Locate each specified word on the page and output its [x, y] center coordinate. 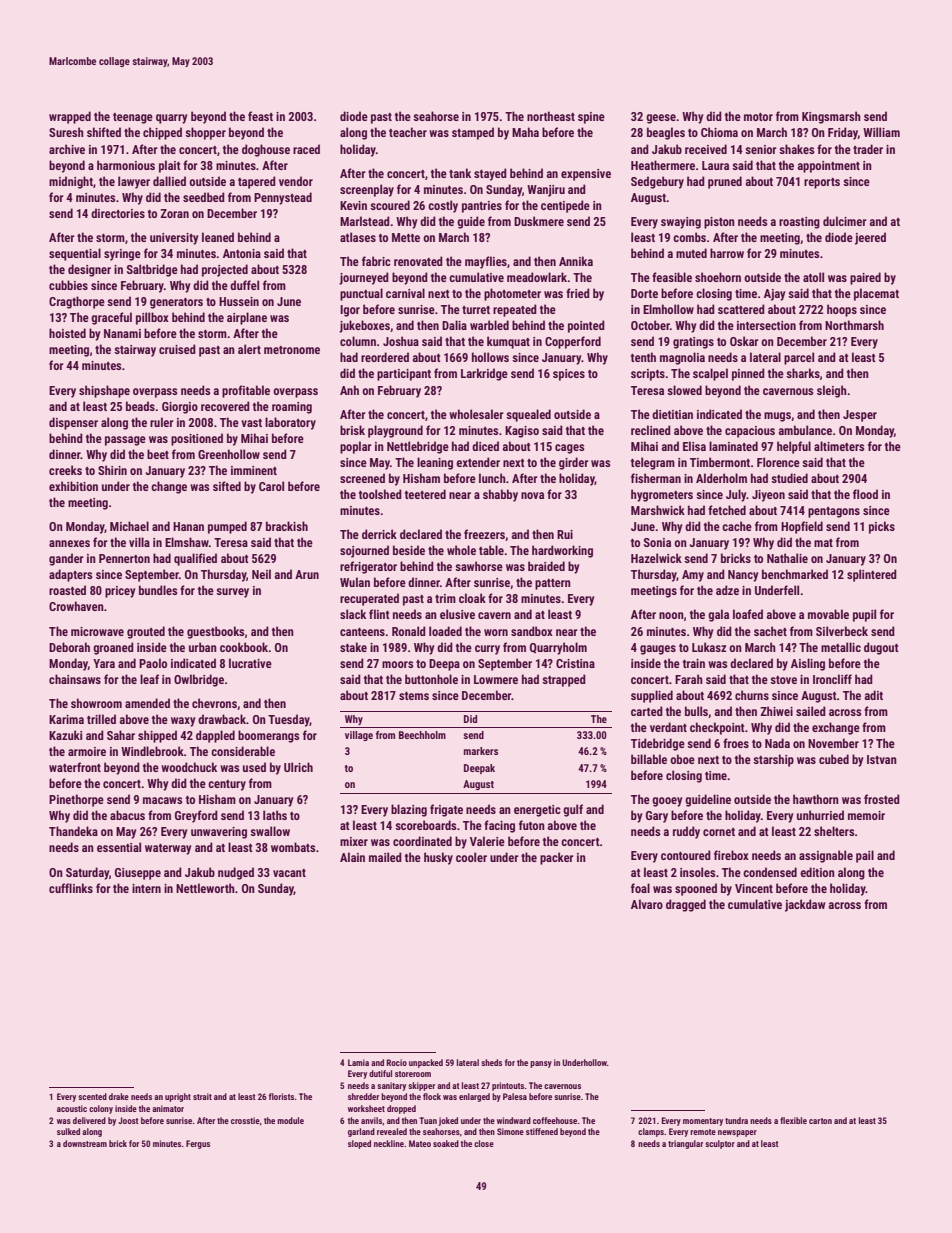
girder [574, 463]
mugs [777, 417]
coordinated [422, 841]
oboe [682, 759]
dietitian [672, 414]
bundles [158, 590]
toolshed [380, 494]
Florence [778, 462]
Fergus [198, 1144]
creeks [65, 470]
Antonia [242, 253]
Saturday [87, 873]
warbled [489, 325]
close [484, 1143]
